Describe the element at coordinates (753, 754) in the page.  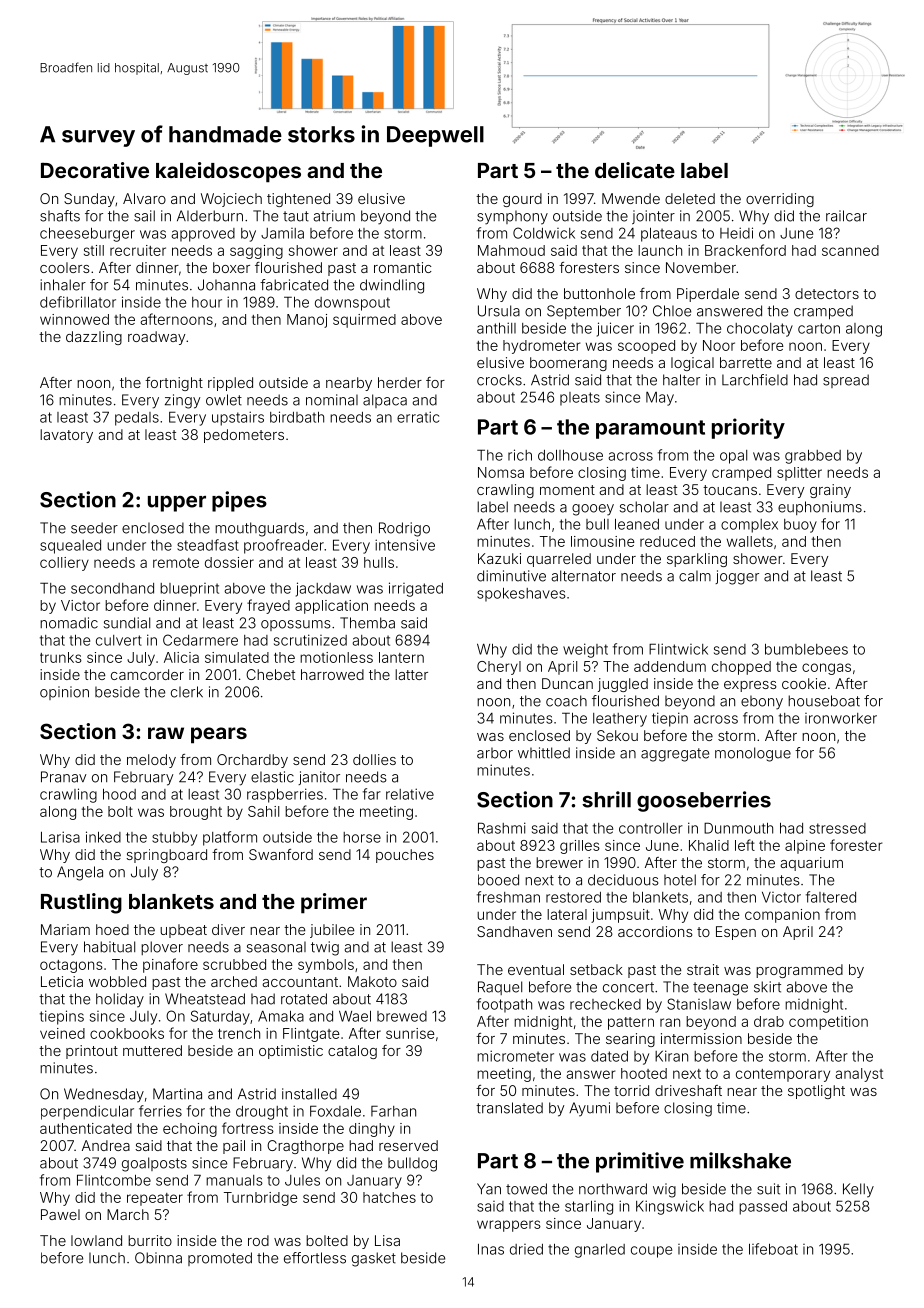
I see `monologue` at that location.
